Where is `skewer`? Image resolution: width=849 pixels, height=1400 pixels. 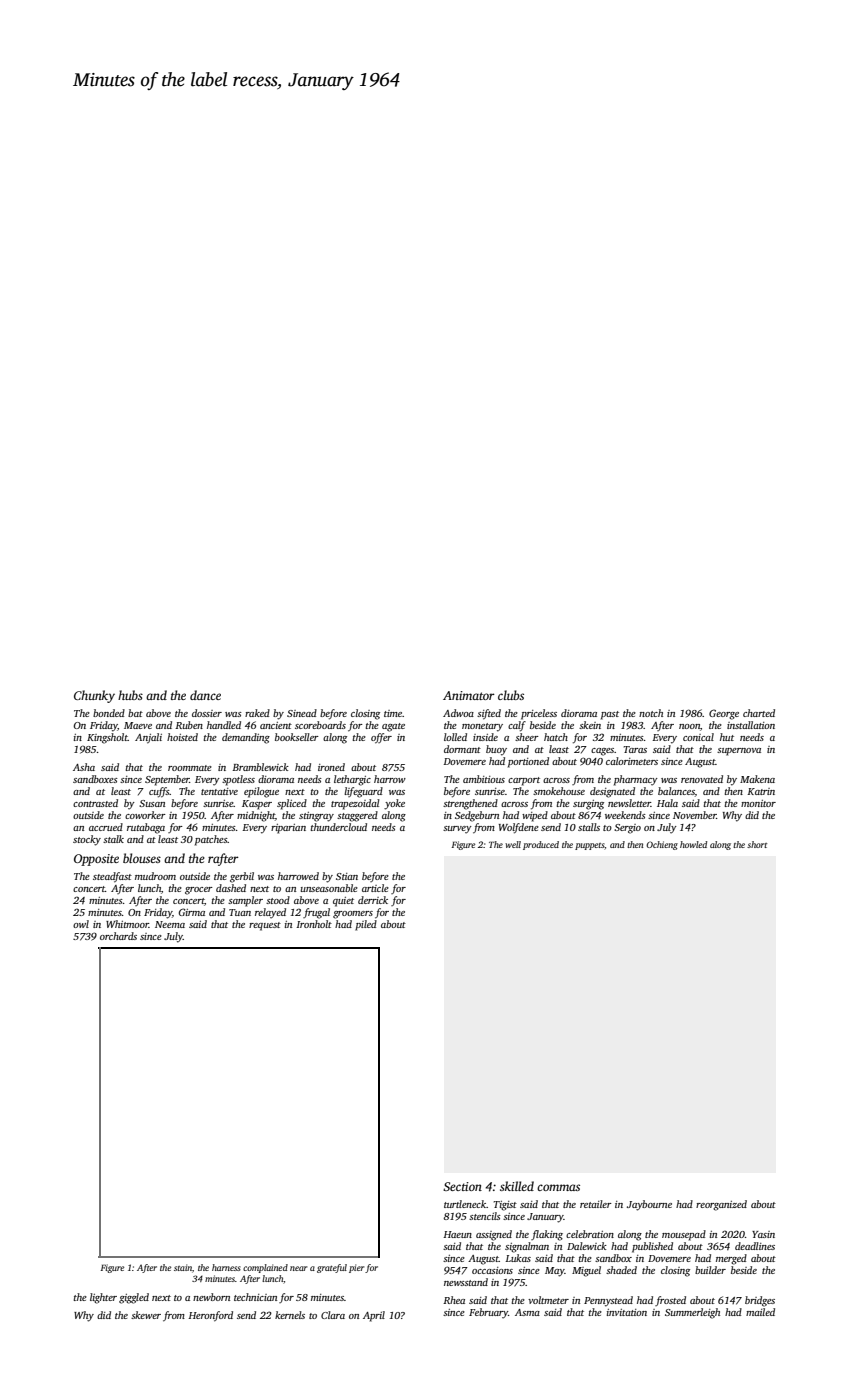 skewer is located at coordinates (146, 1315).
